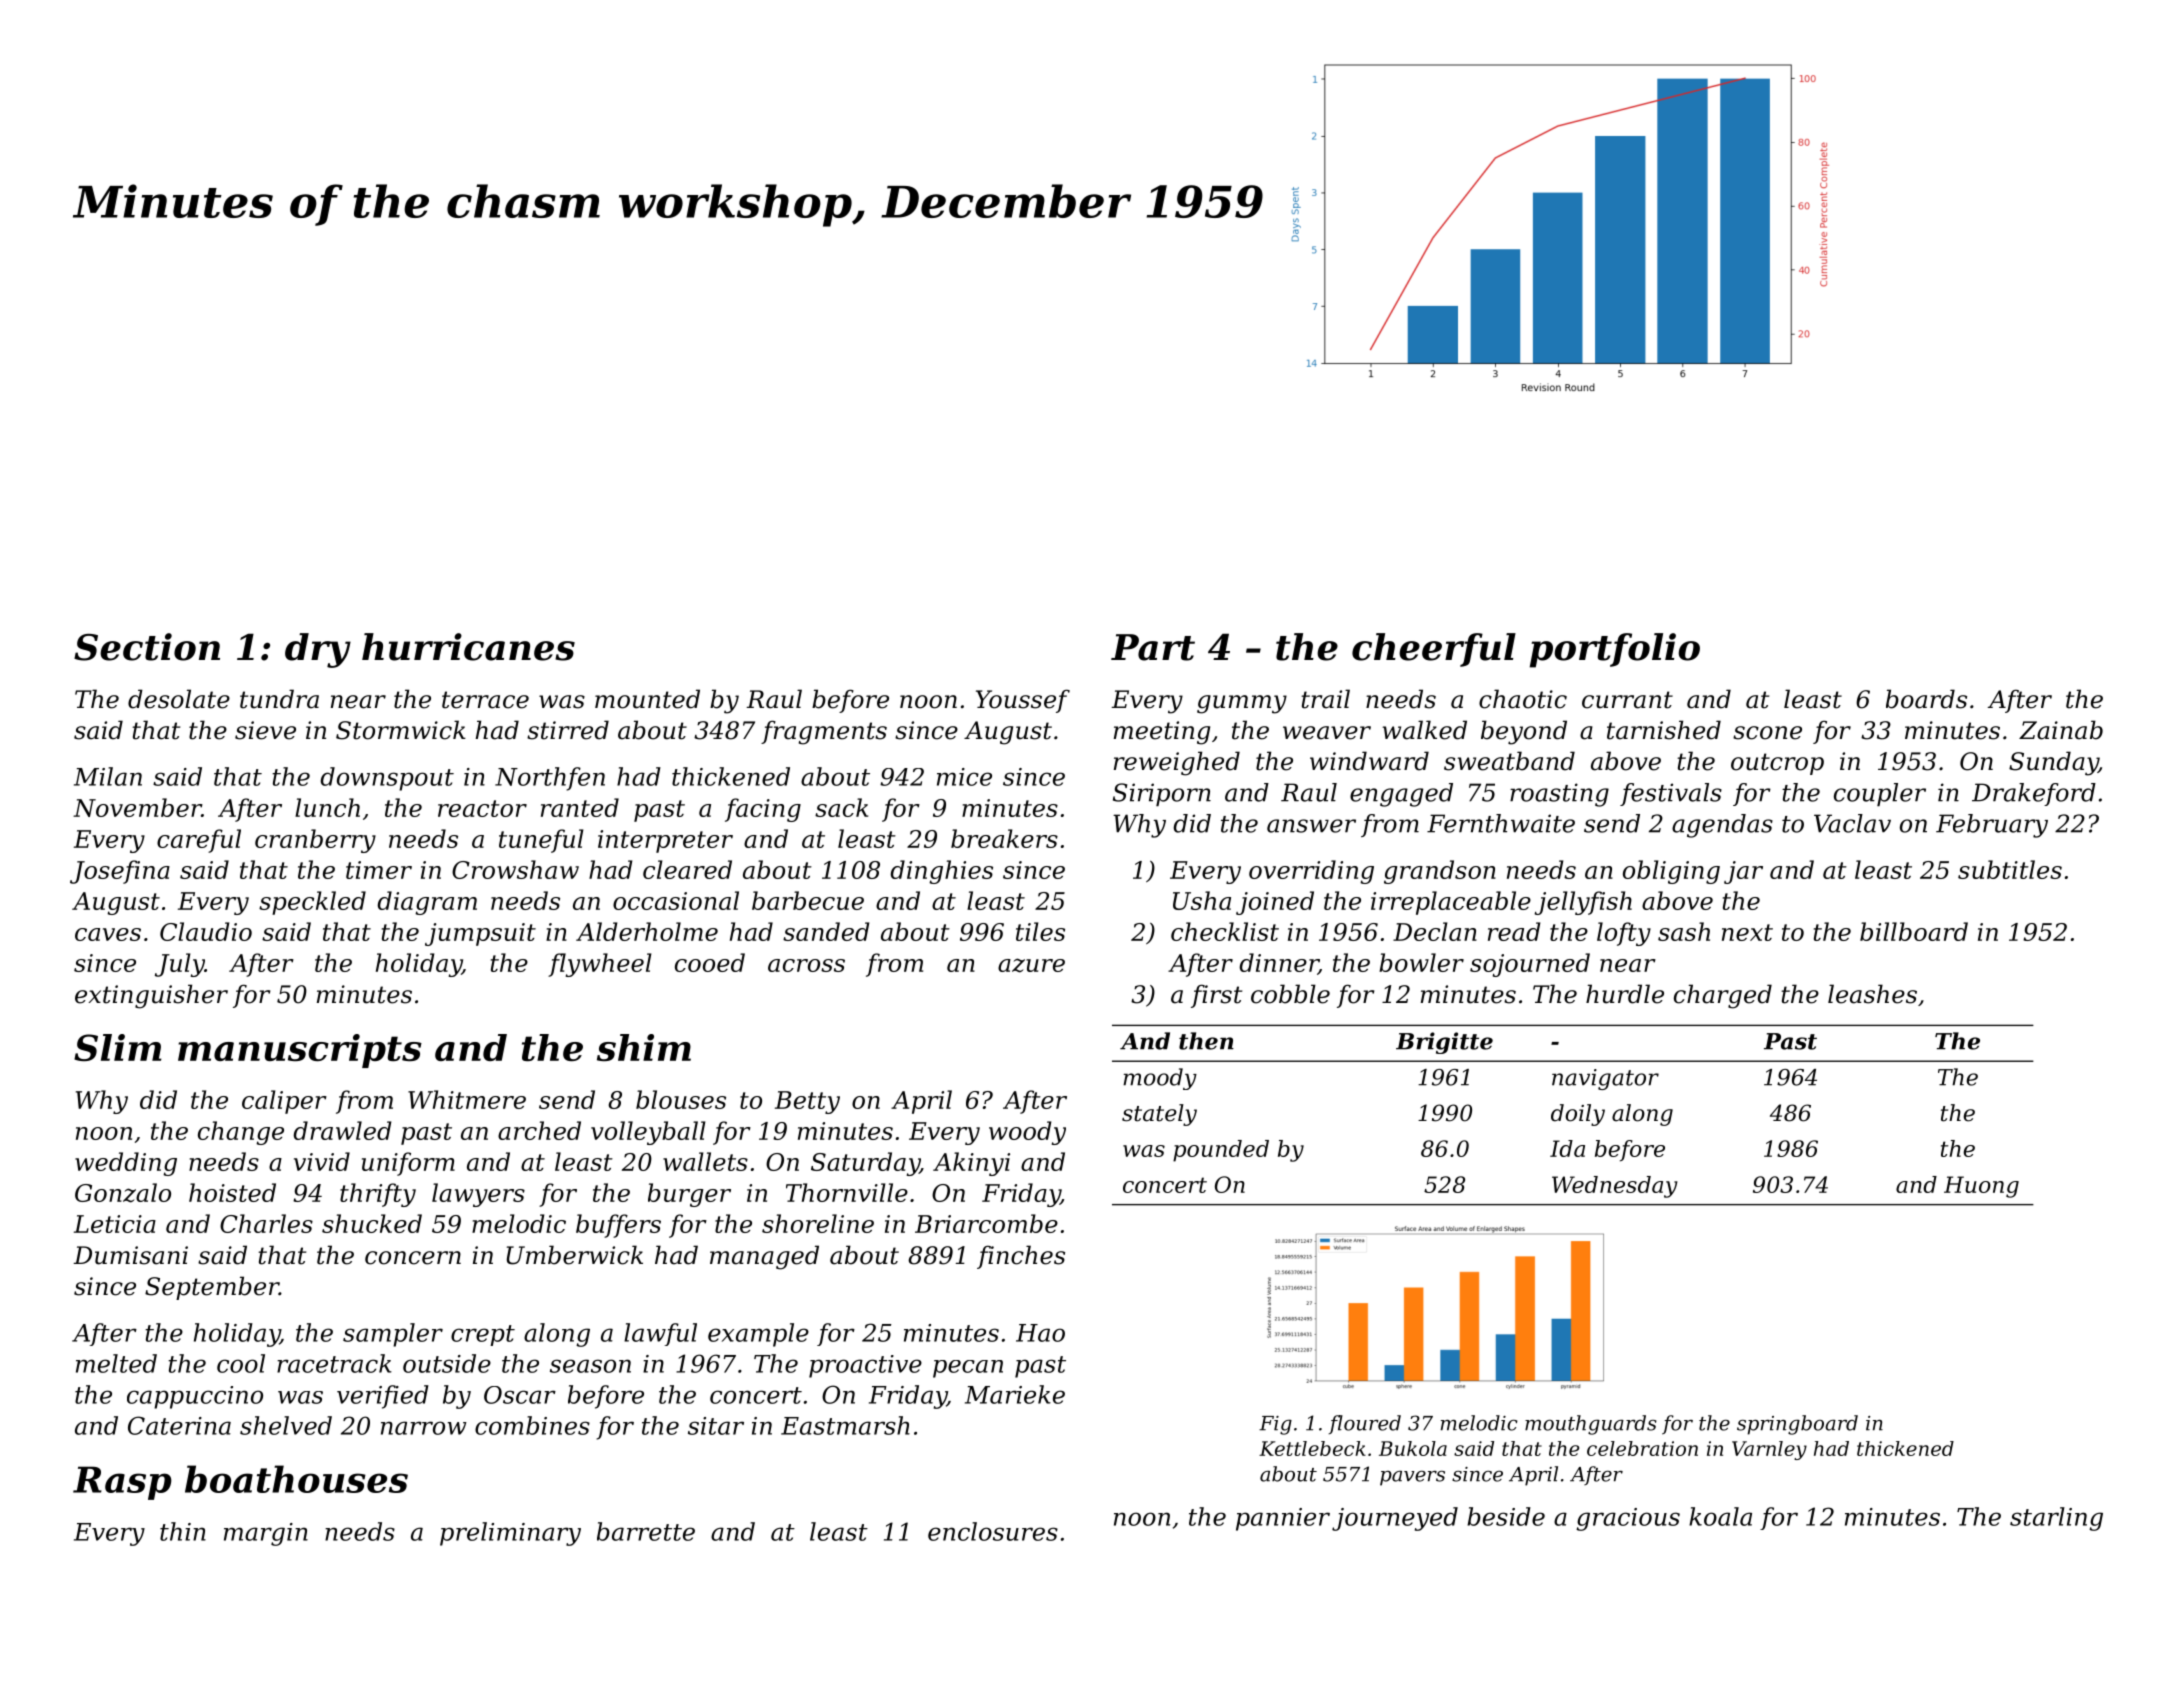 This screenshot has height=1683, width=2178. Describe the element at coordinates (1040, 931) in the screenshot. I see `tiles` at that location.
